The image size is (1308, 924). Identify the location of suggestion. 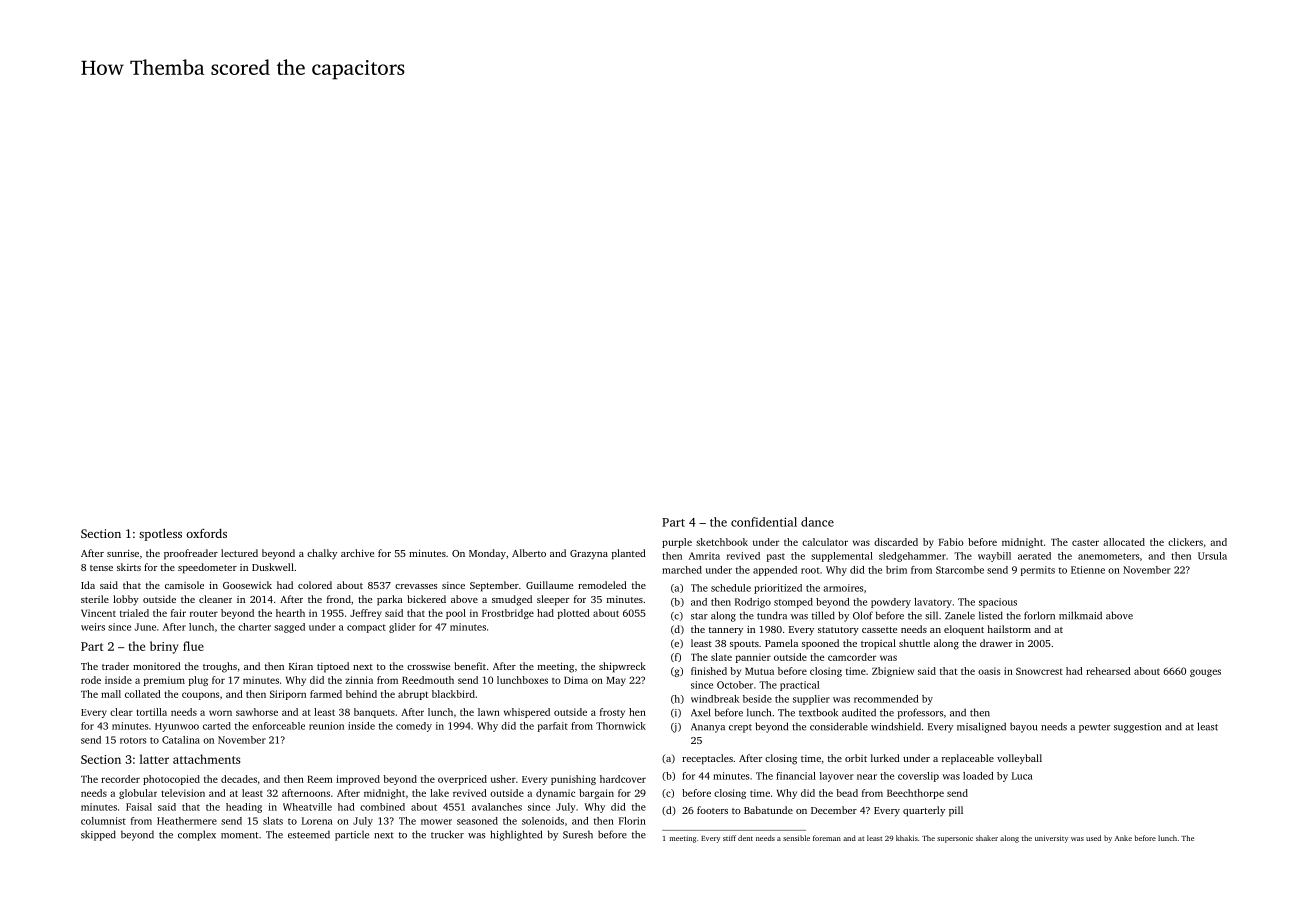
(1137, 728).
